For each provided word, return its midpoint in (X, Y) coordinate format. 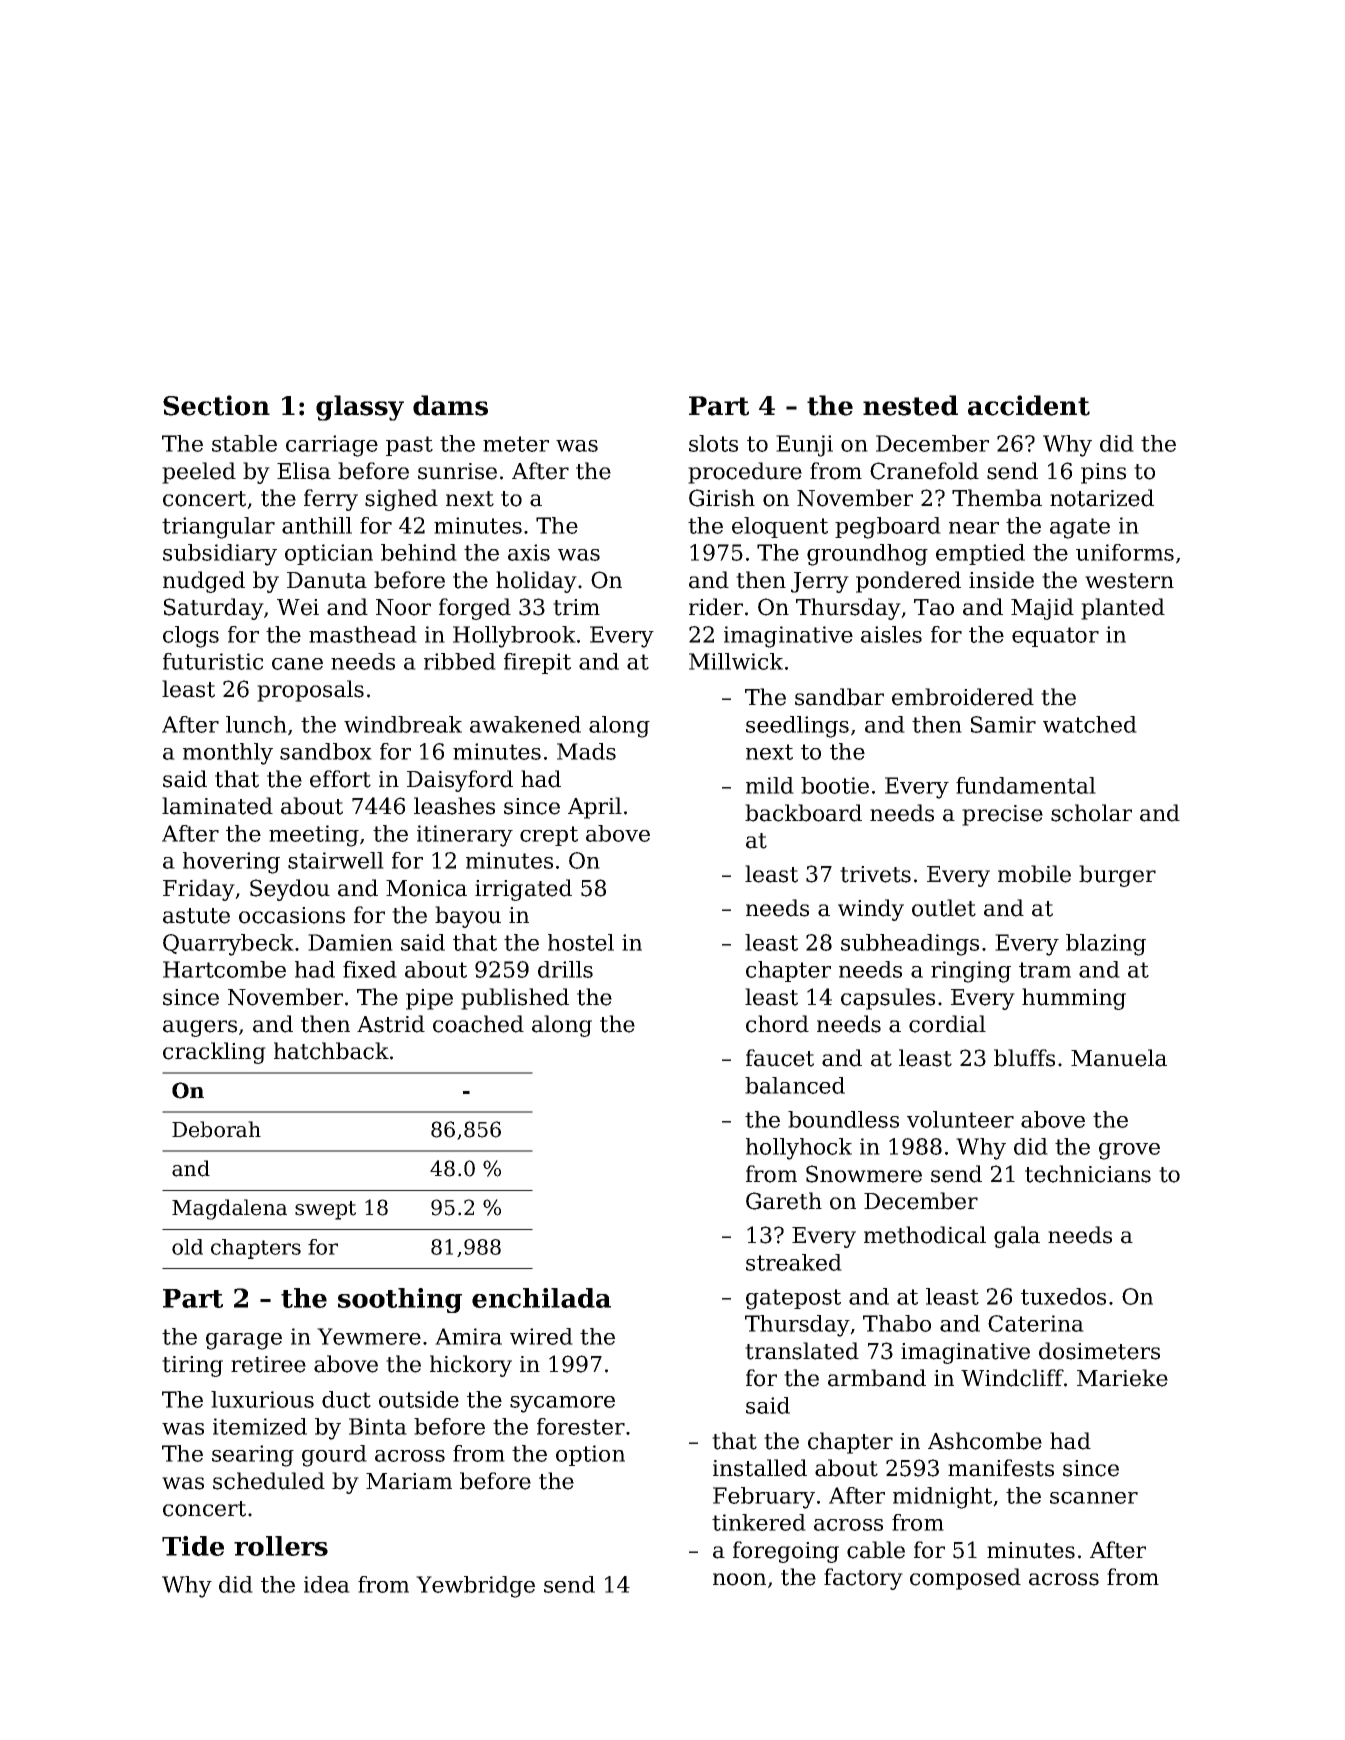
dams (450, 405)
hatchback (331, 1051)
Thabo (897, 1323)
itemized (260, 1426)
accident (1029, 405)
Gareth (784, 1201)
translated (802, 1351)
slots (713, 443)
